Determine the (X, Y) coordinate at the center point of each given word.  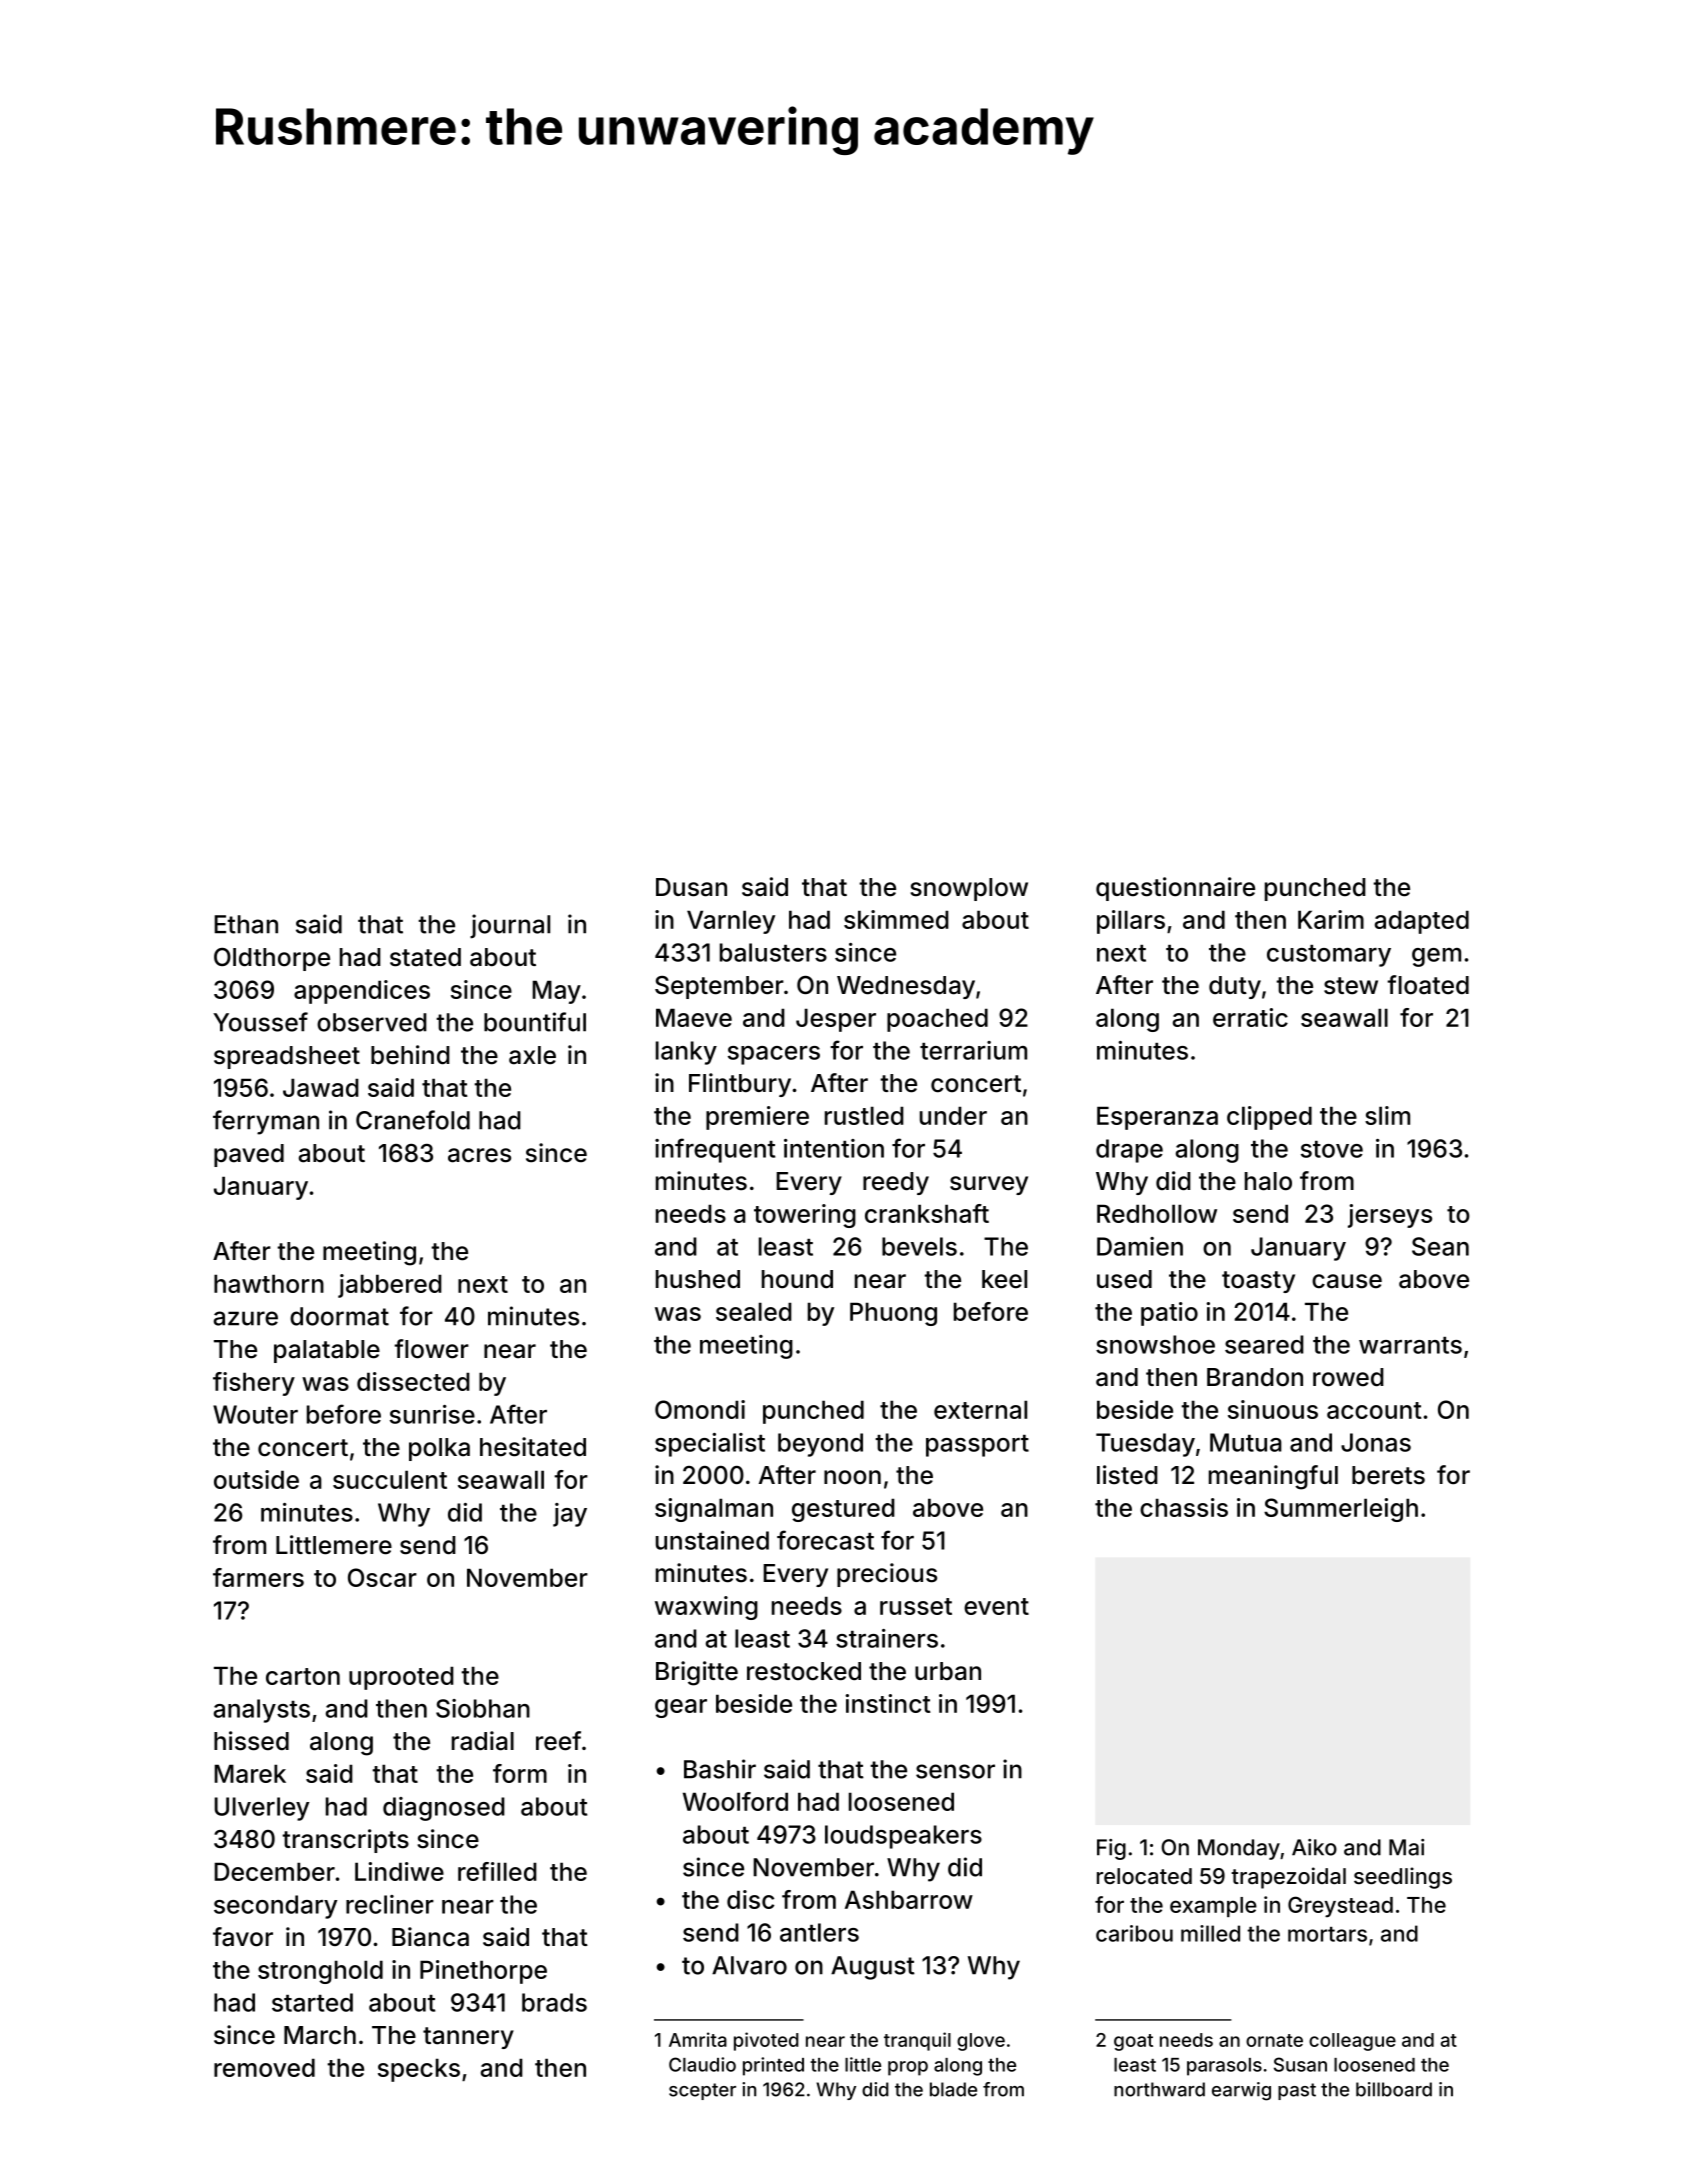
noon (852, 1477)
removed (264, 2067)
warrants (1410, 1345)
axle (532, 1055)
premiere (757, 1118)
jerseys (1390, 1216)
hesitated (533, 1447)
